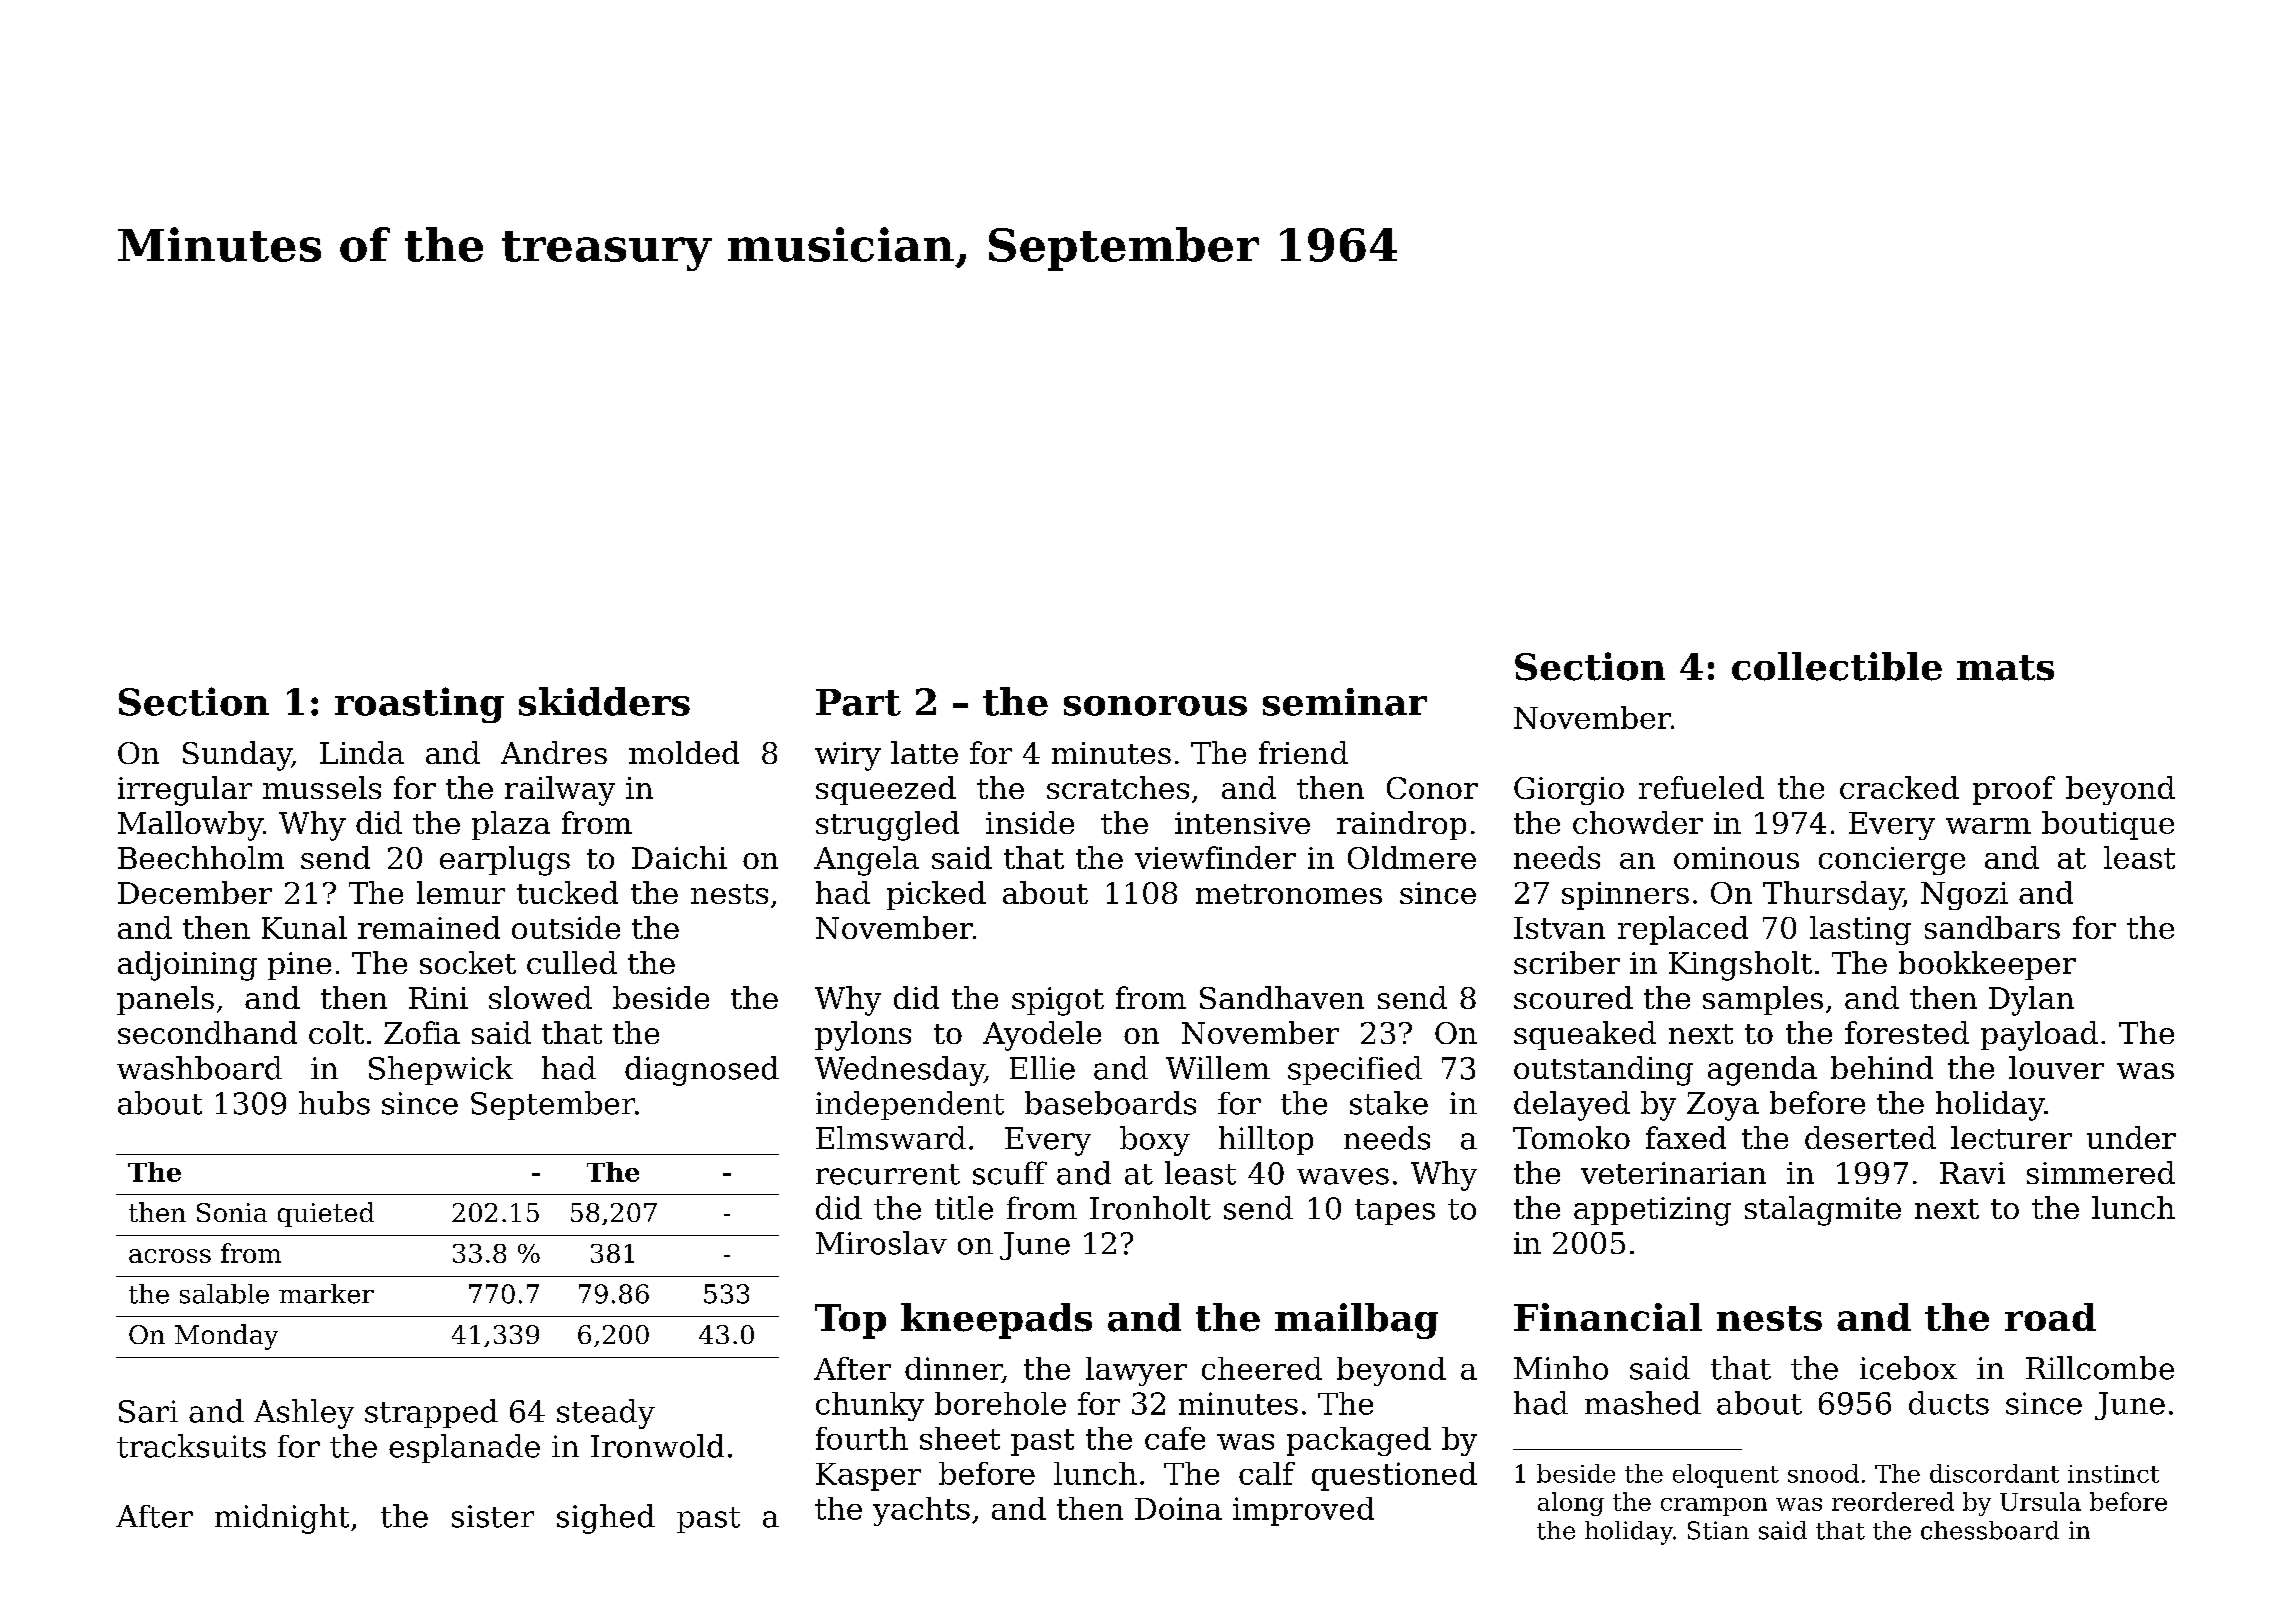  Describe the element at coordinates (299, 966) in the screenshot. I see `pine` at that location.
